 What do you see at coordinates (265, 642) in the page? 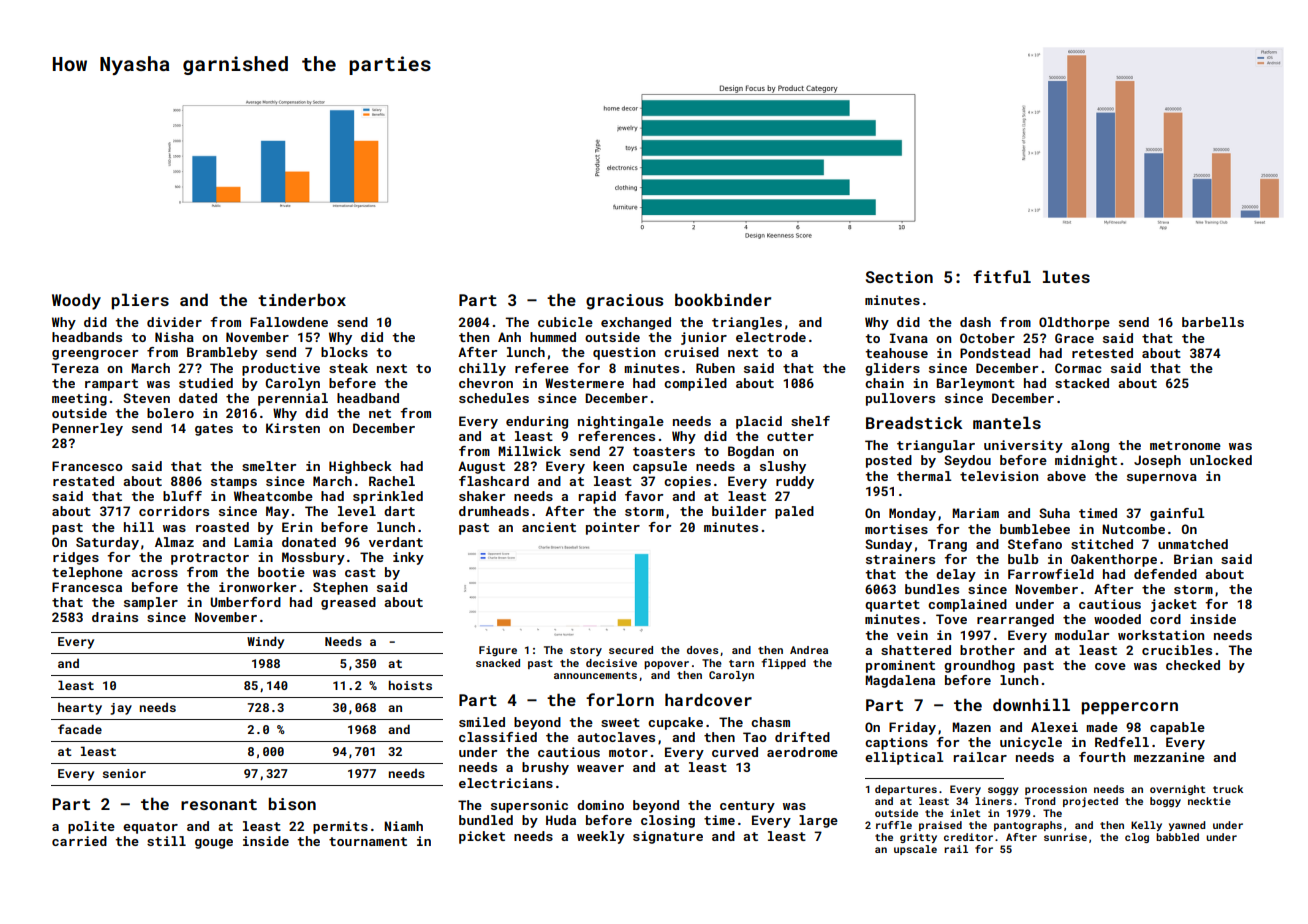
I see `Windy` at bounding box center [265, 642].
